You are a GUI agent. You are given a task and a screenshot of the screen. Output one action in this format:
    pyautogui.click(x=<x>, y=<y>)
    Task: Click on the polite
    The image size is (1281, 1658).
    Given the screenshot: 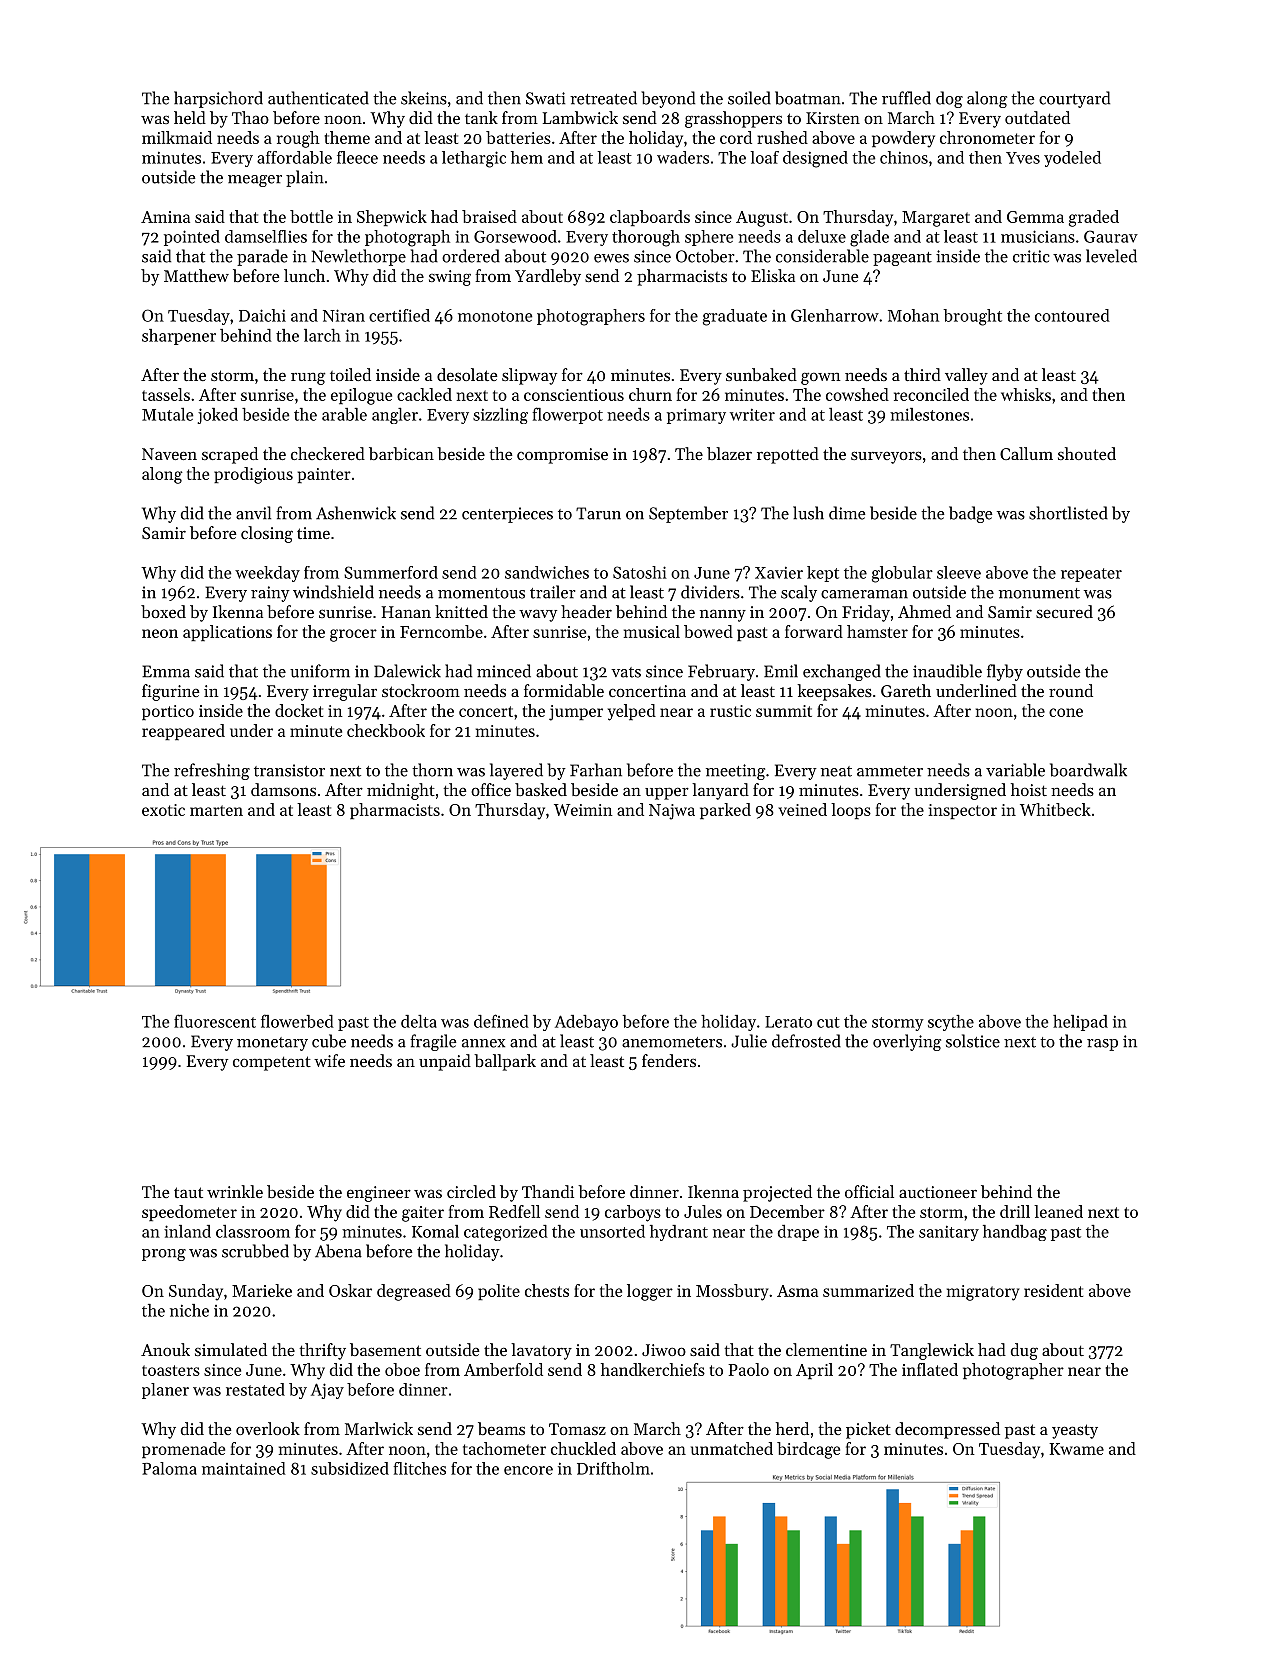 What is the action you would take?
    pyautogui.click(x=499, y=1292)
